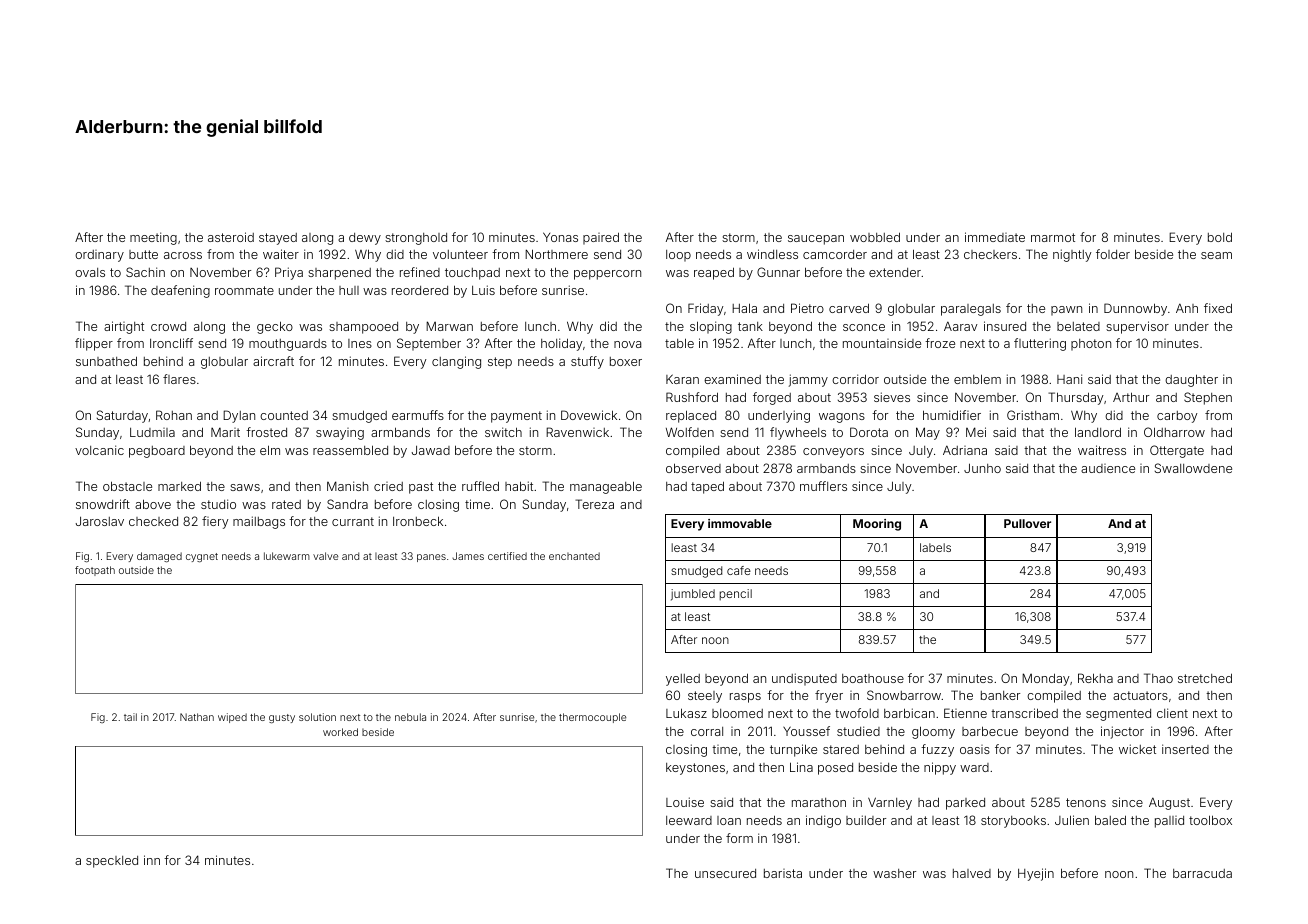 The image size is (1308, 924). I want to click on speckled, so click(112, 862).
